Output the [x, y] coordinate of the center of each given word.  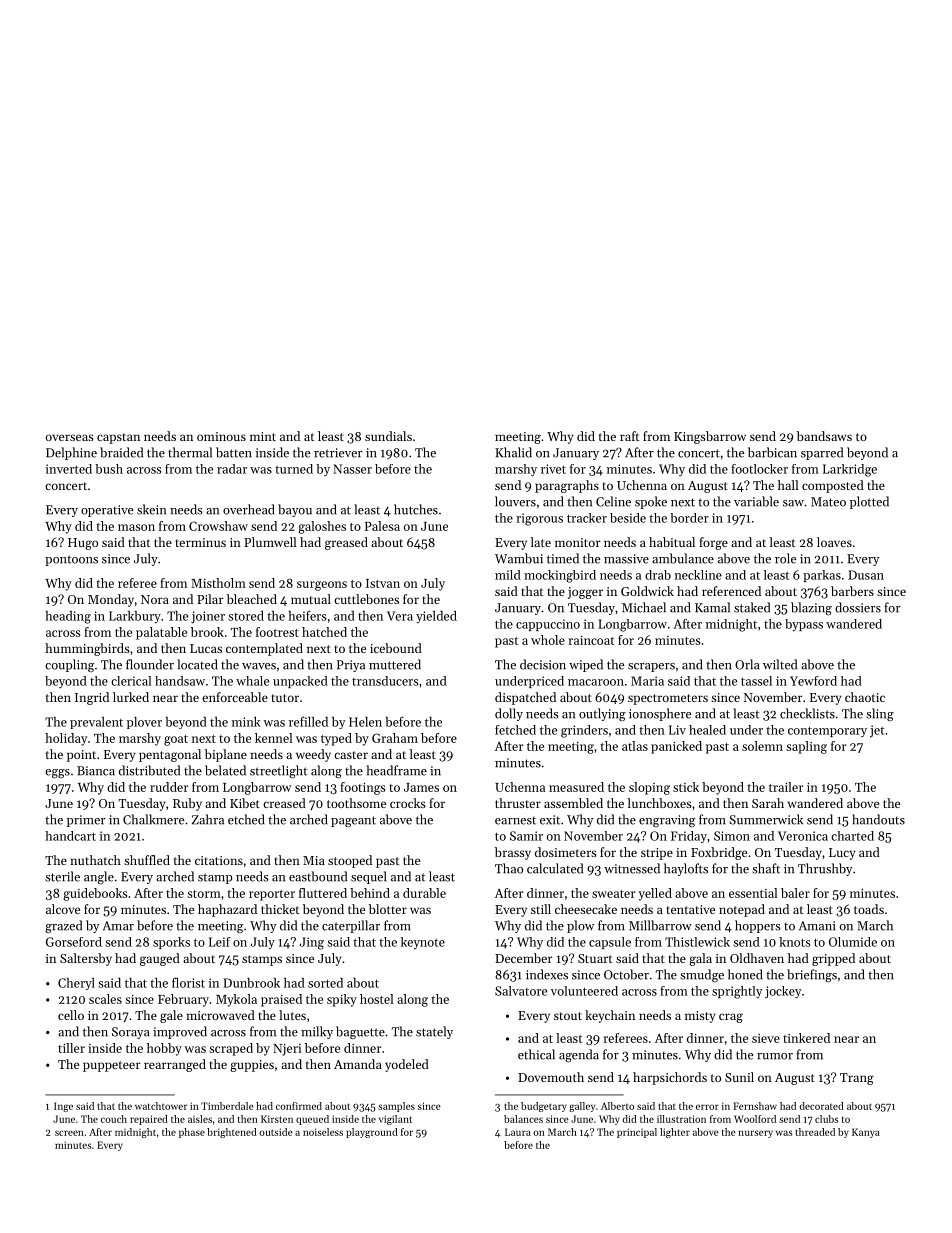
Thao [509, 868]
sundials [388, 436]
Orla [747, 664]
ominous [221, 436]
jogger [585, 593]
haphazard [227, 910]
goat [176, 740]
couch [114, 1119]
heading [68, 617]
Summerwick [766, 819]
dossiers [858, 607]
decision [543, 664]
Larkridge [850, 470]
